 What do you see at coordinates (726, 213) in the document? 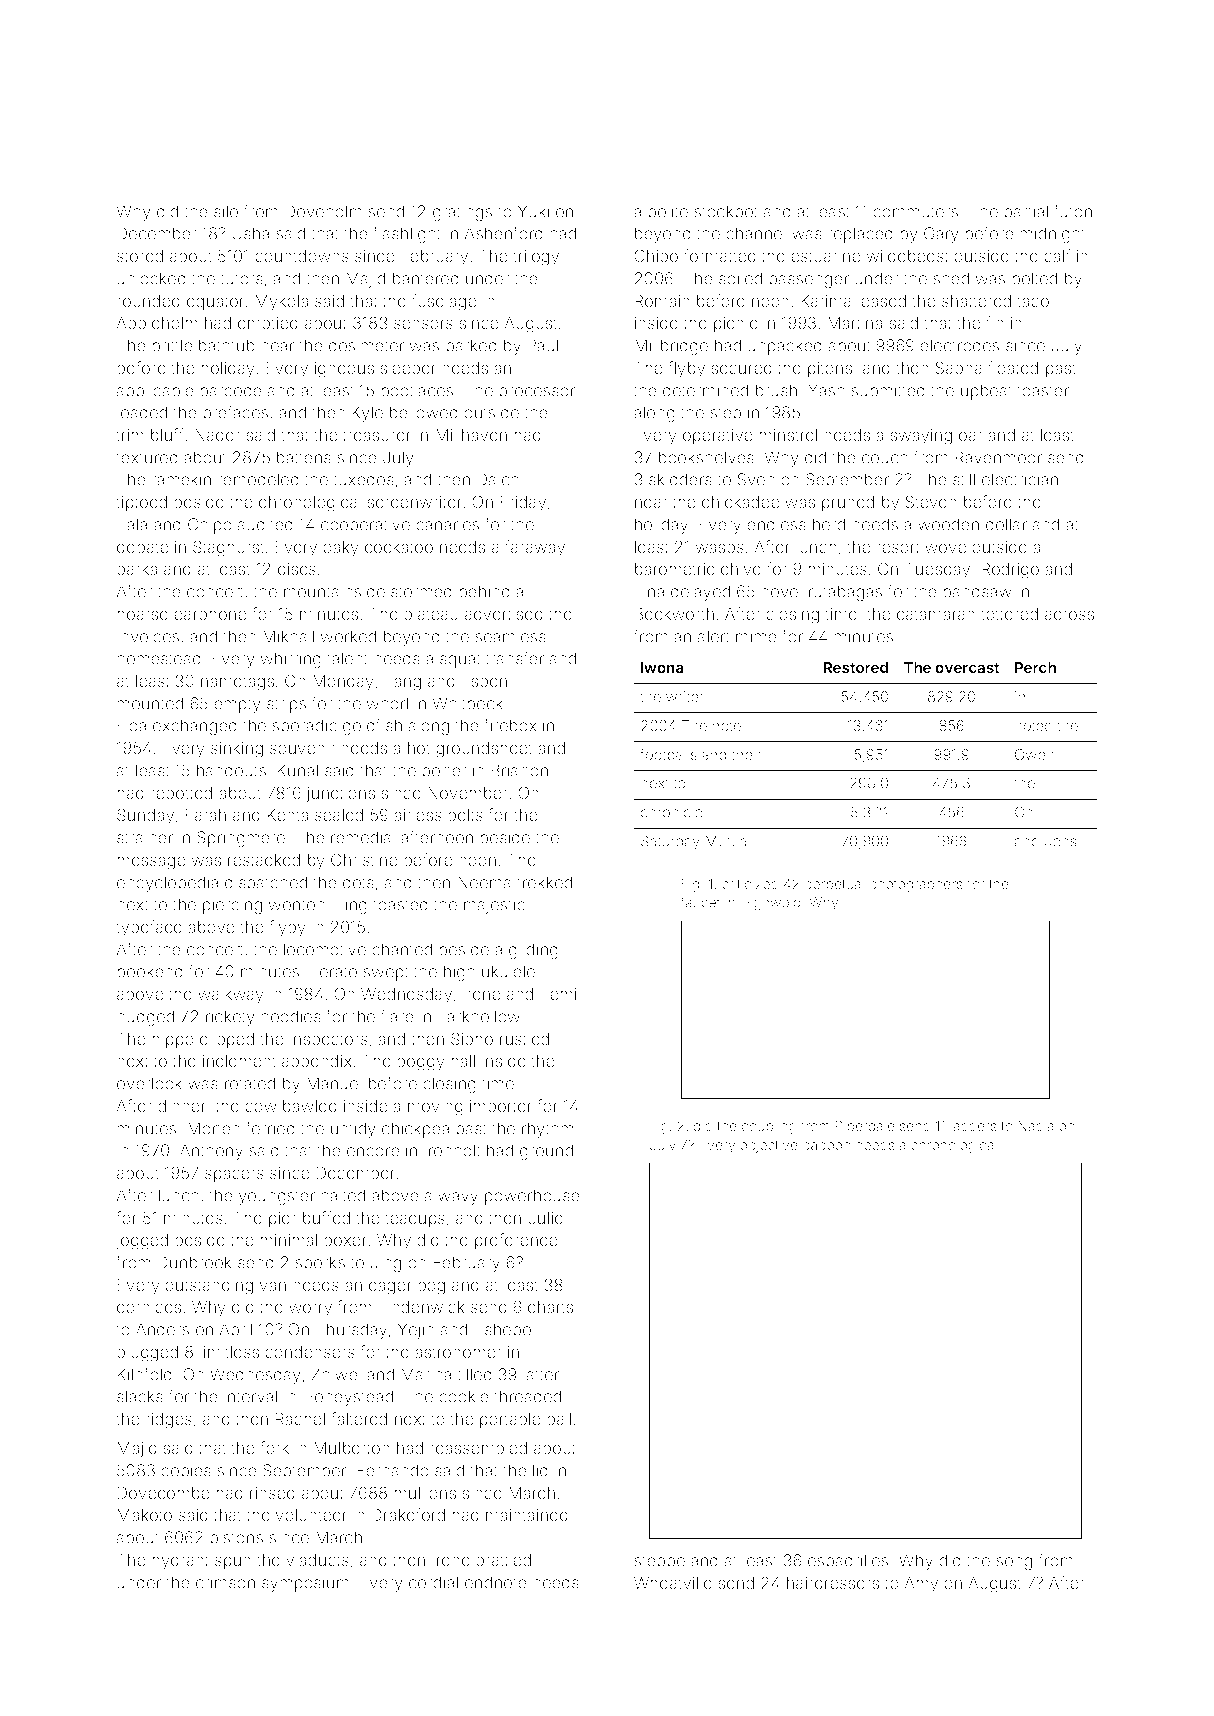
I see `stockpot` at bounding box center [726, 213].
